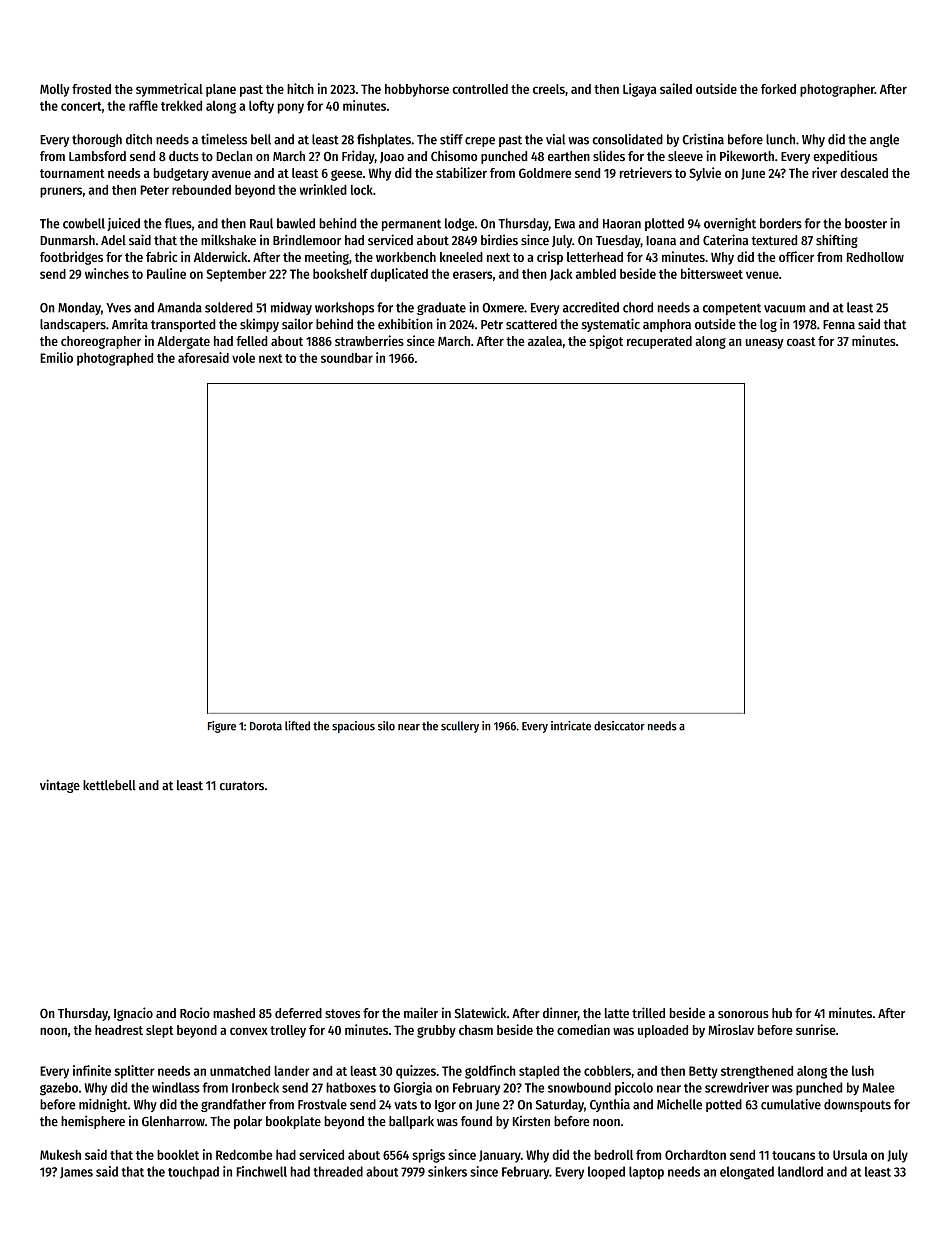 The image size is (952, 1233). What do you see at coordinates (747, 1173) in the document?
I see `elongated` at bounding box center [747, 1173].
